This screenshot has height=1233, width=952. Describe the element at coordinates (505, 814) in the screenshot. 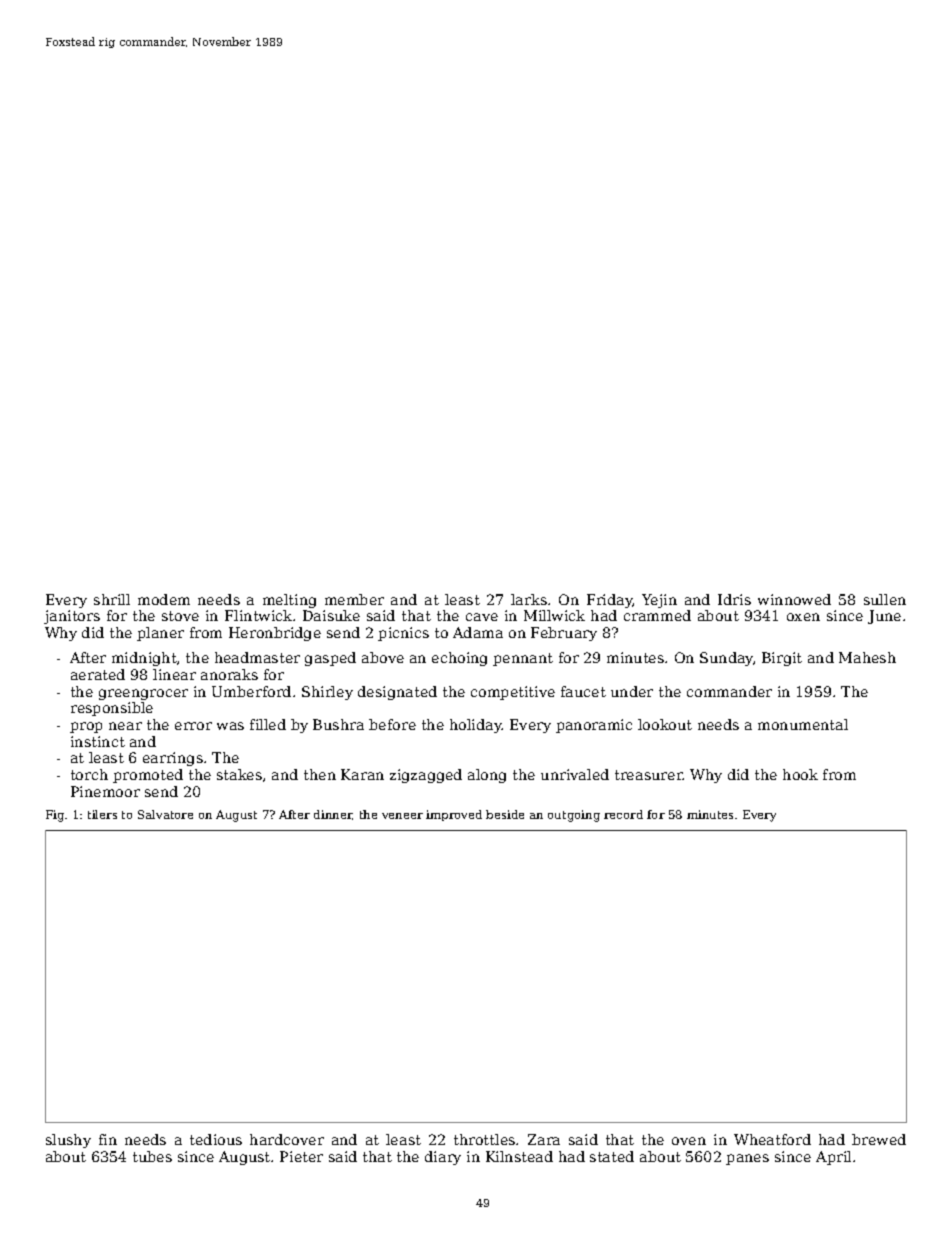

I see `beside` at that location.
